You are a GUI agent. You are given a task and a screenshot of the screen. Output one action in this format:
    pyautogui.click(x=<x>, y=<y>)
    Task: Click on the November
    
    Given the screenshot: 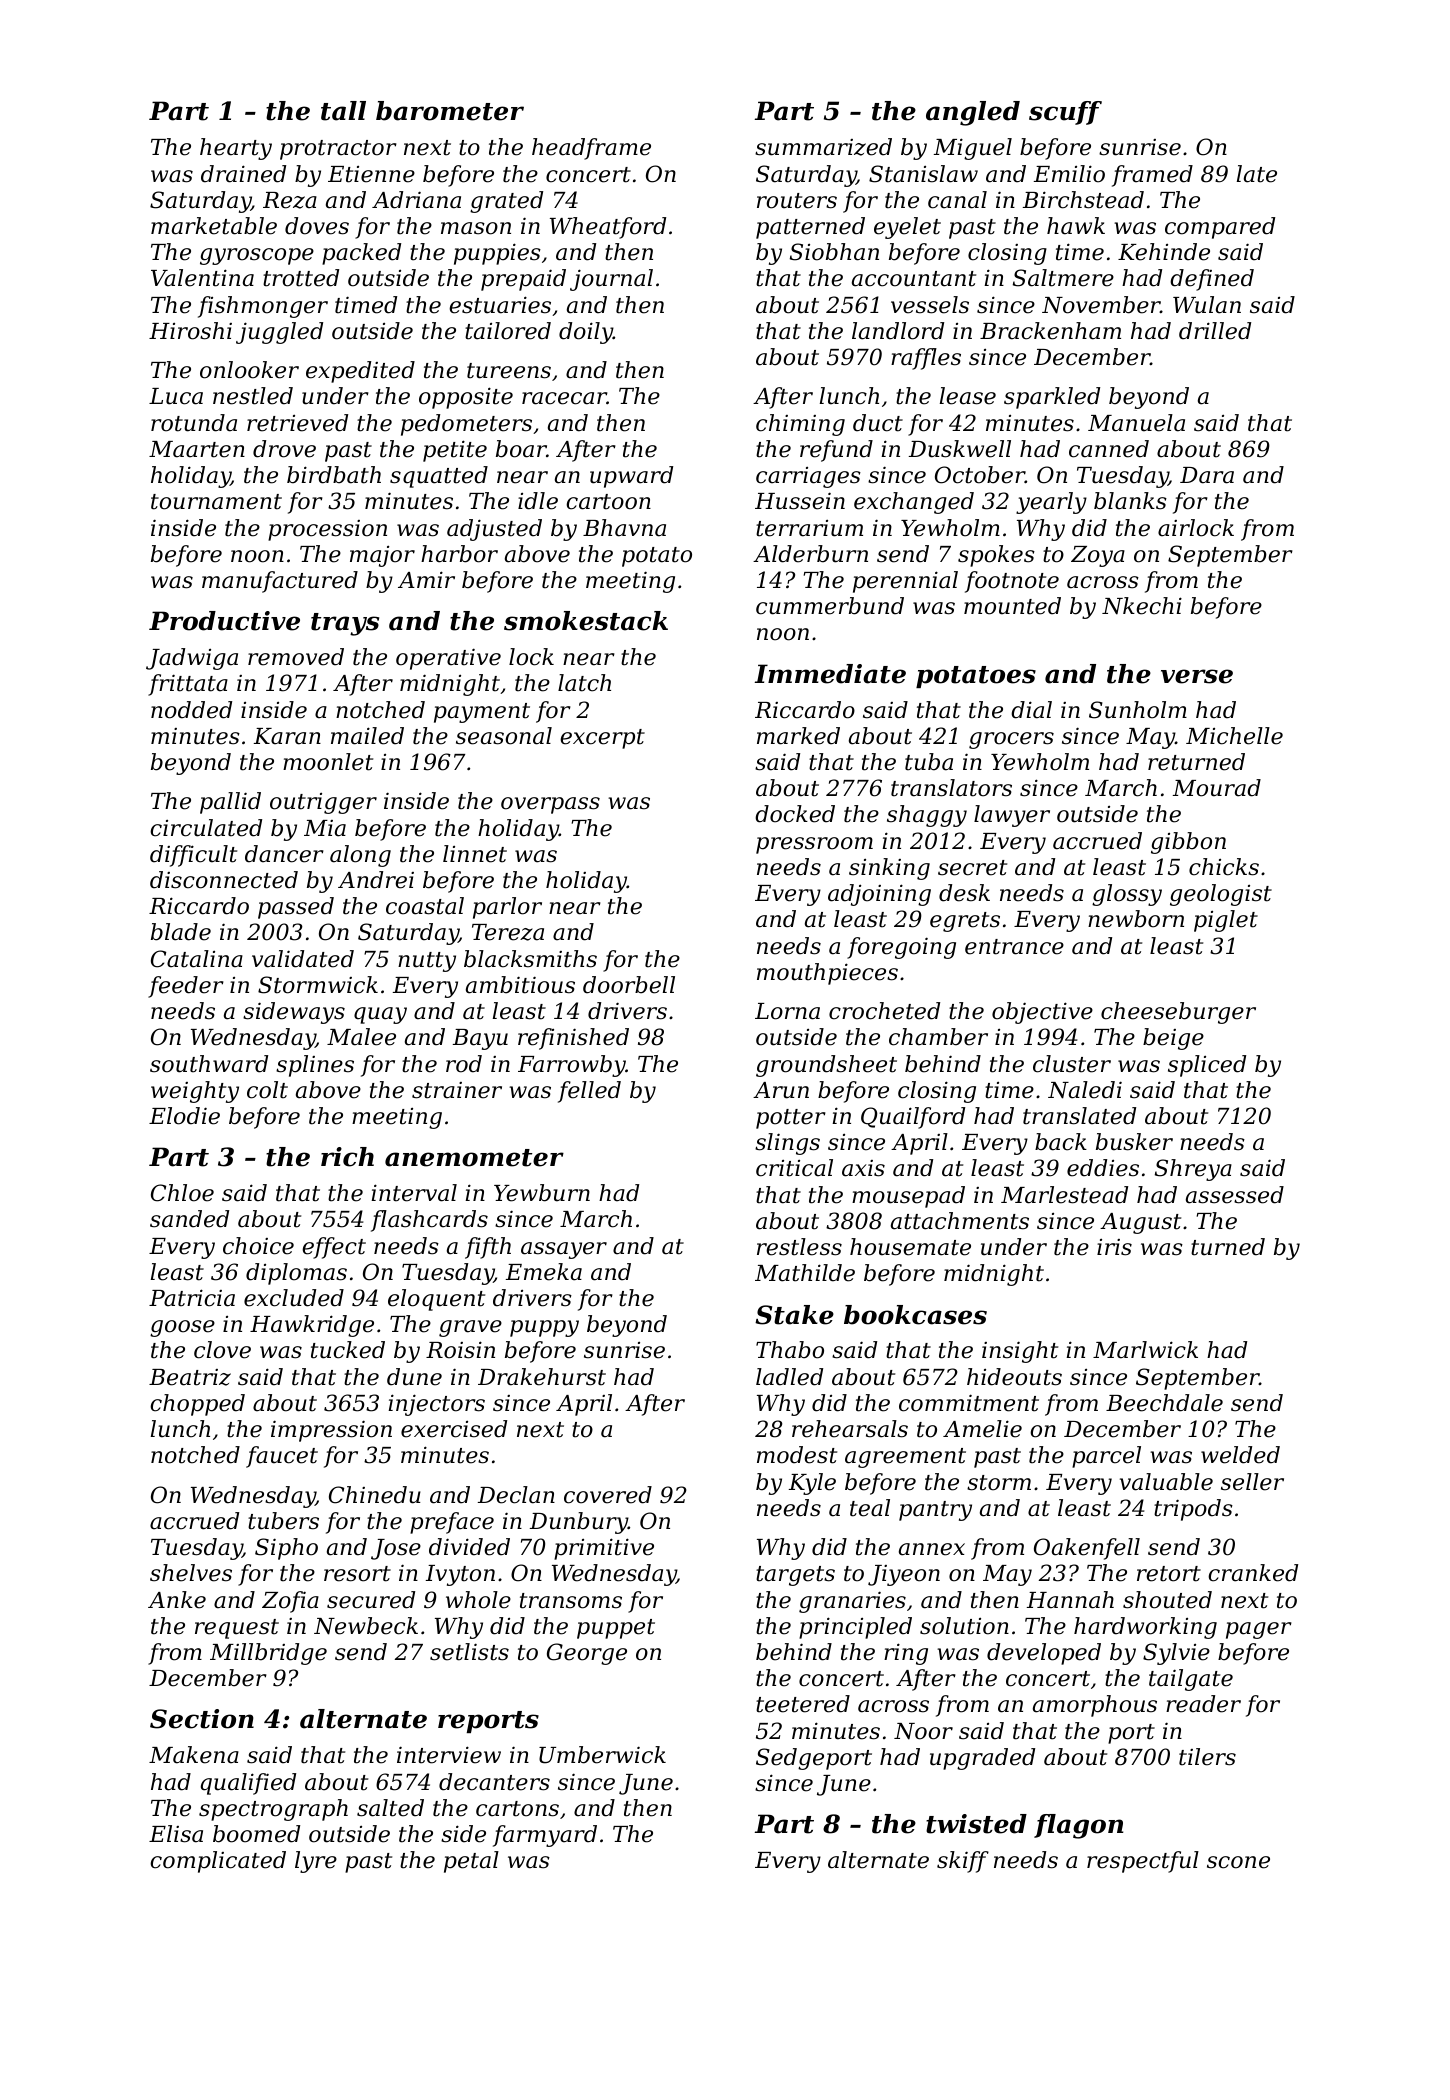 What is the action you would take?
    pyautogui.click(x=1101, y=305)
